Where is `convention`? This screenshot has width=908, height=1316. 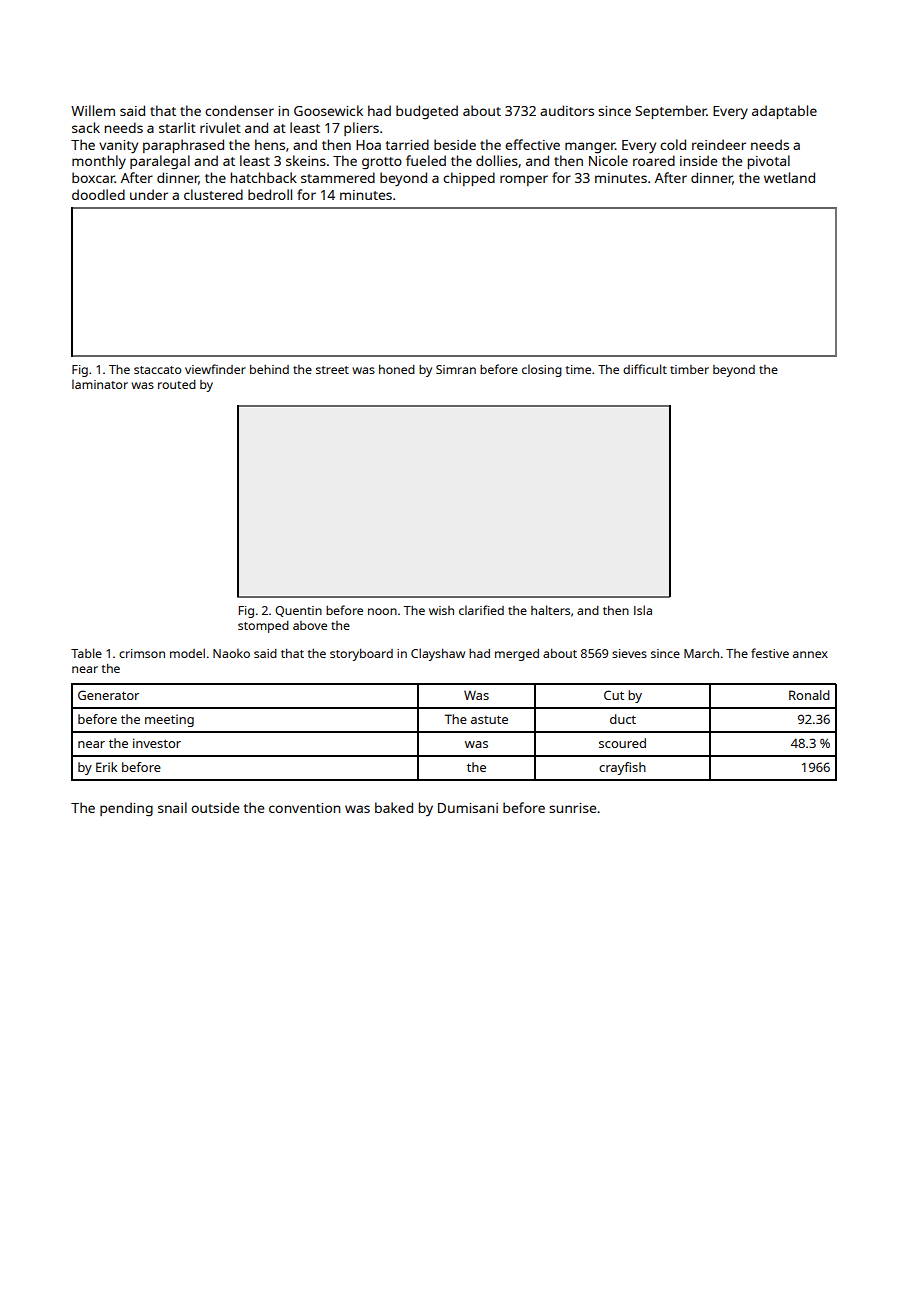 convention is located at coordinates (304, 808).
